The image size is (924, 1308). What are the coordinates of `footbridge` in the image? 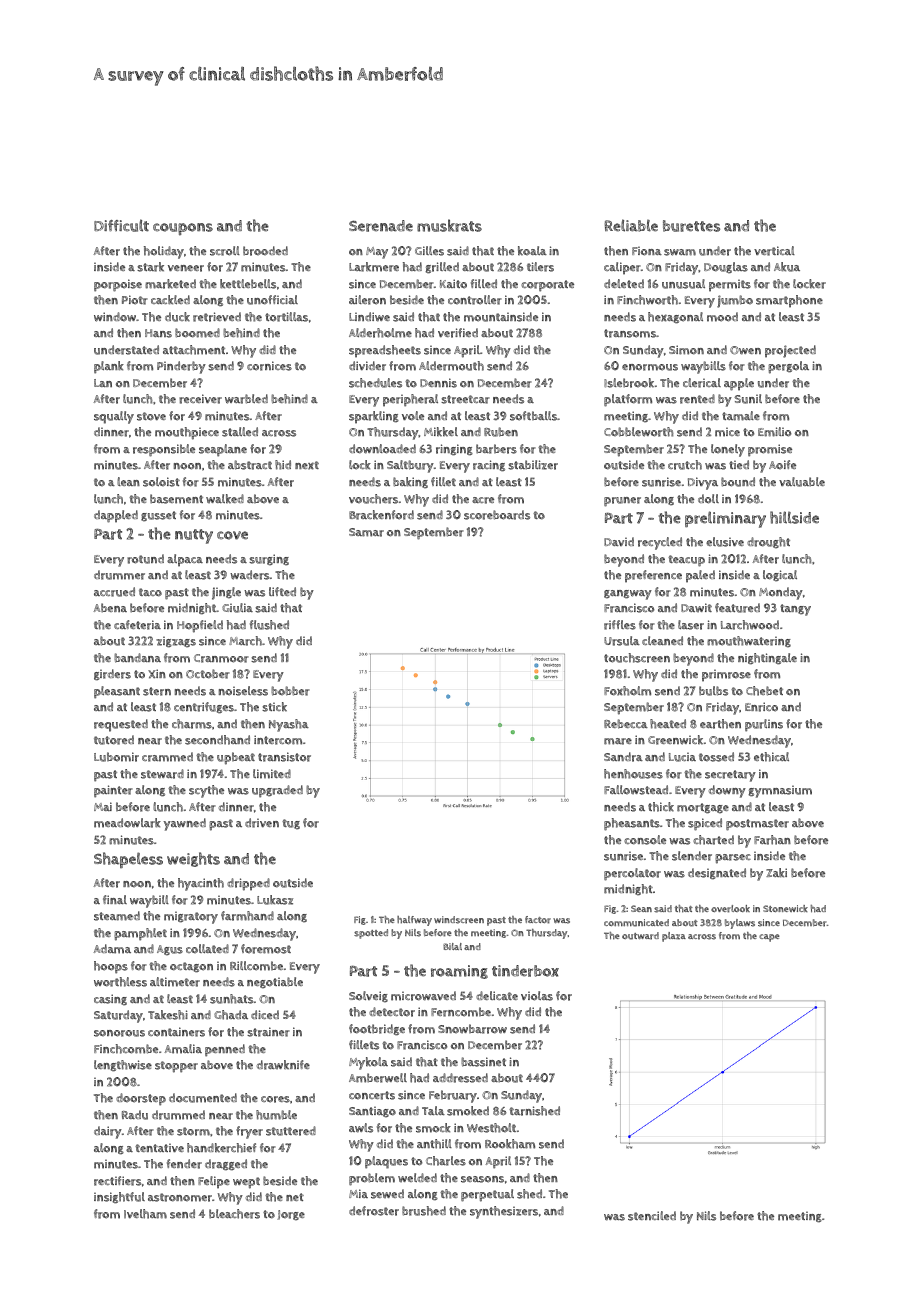 It's located at (377, 1030).
